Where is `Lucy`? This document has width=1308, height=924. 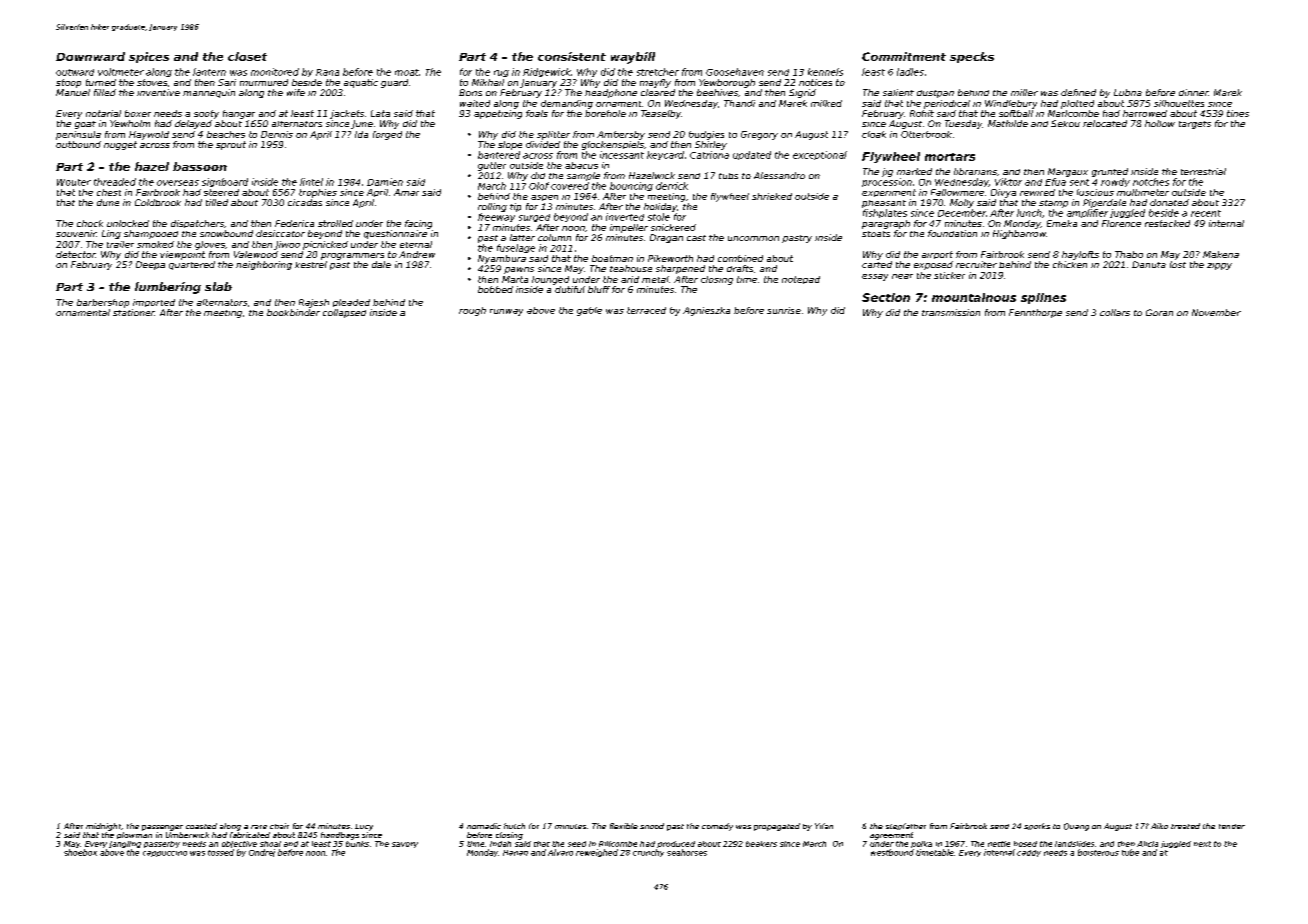 Lucy is located at coordinates (364, 827).
